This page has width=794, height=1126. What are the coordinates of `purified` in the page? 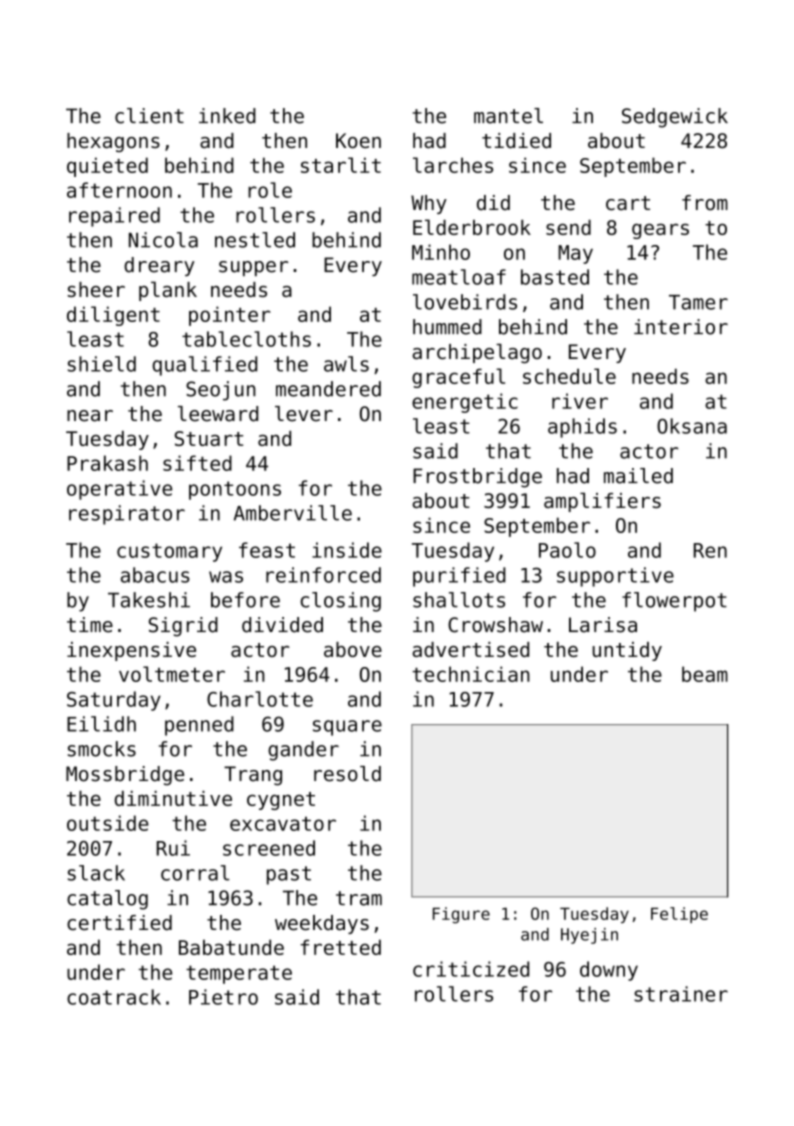 It's located at (459, 577).
